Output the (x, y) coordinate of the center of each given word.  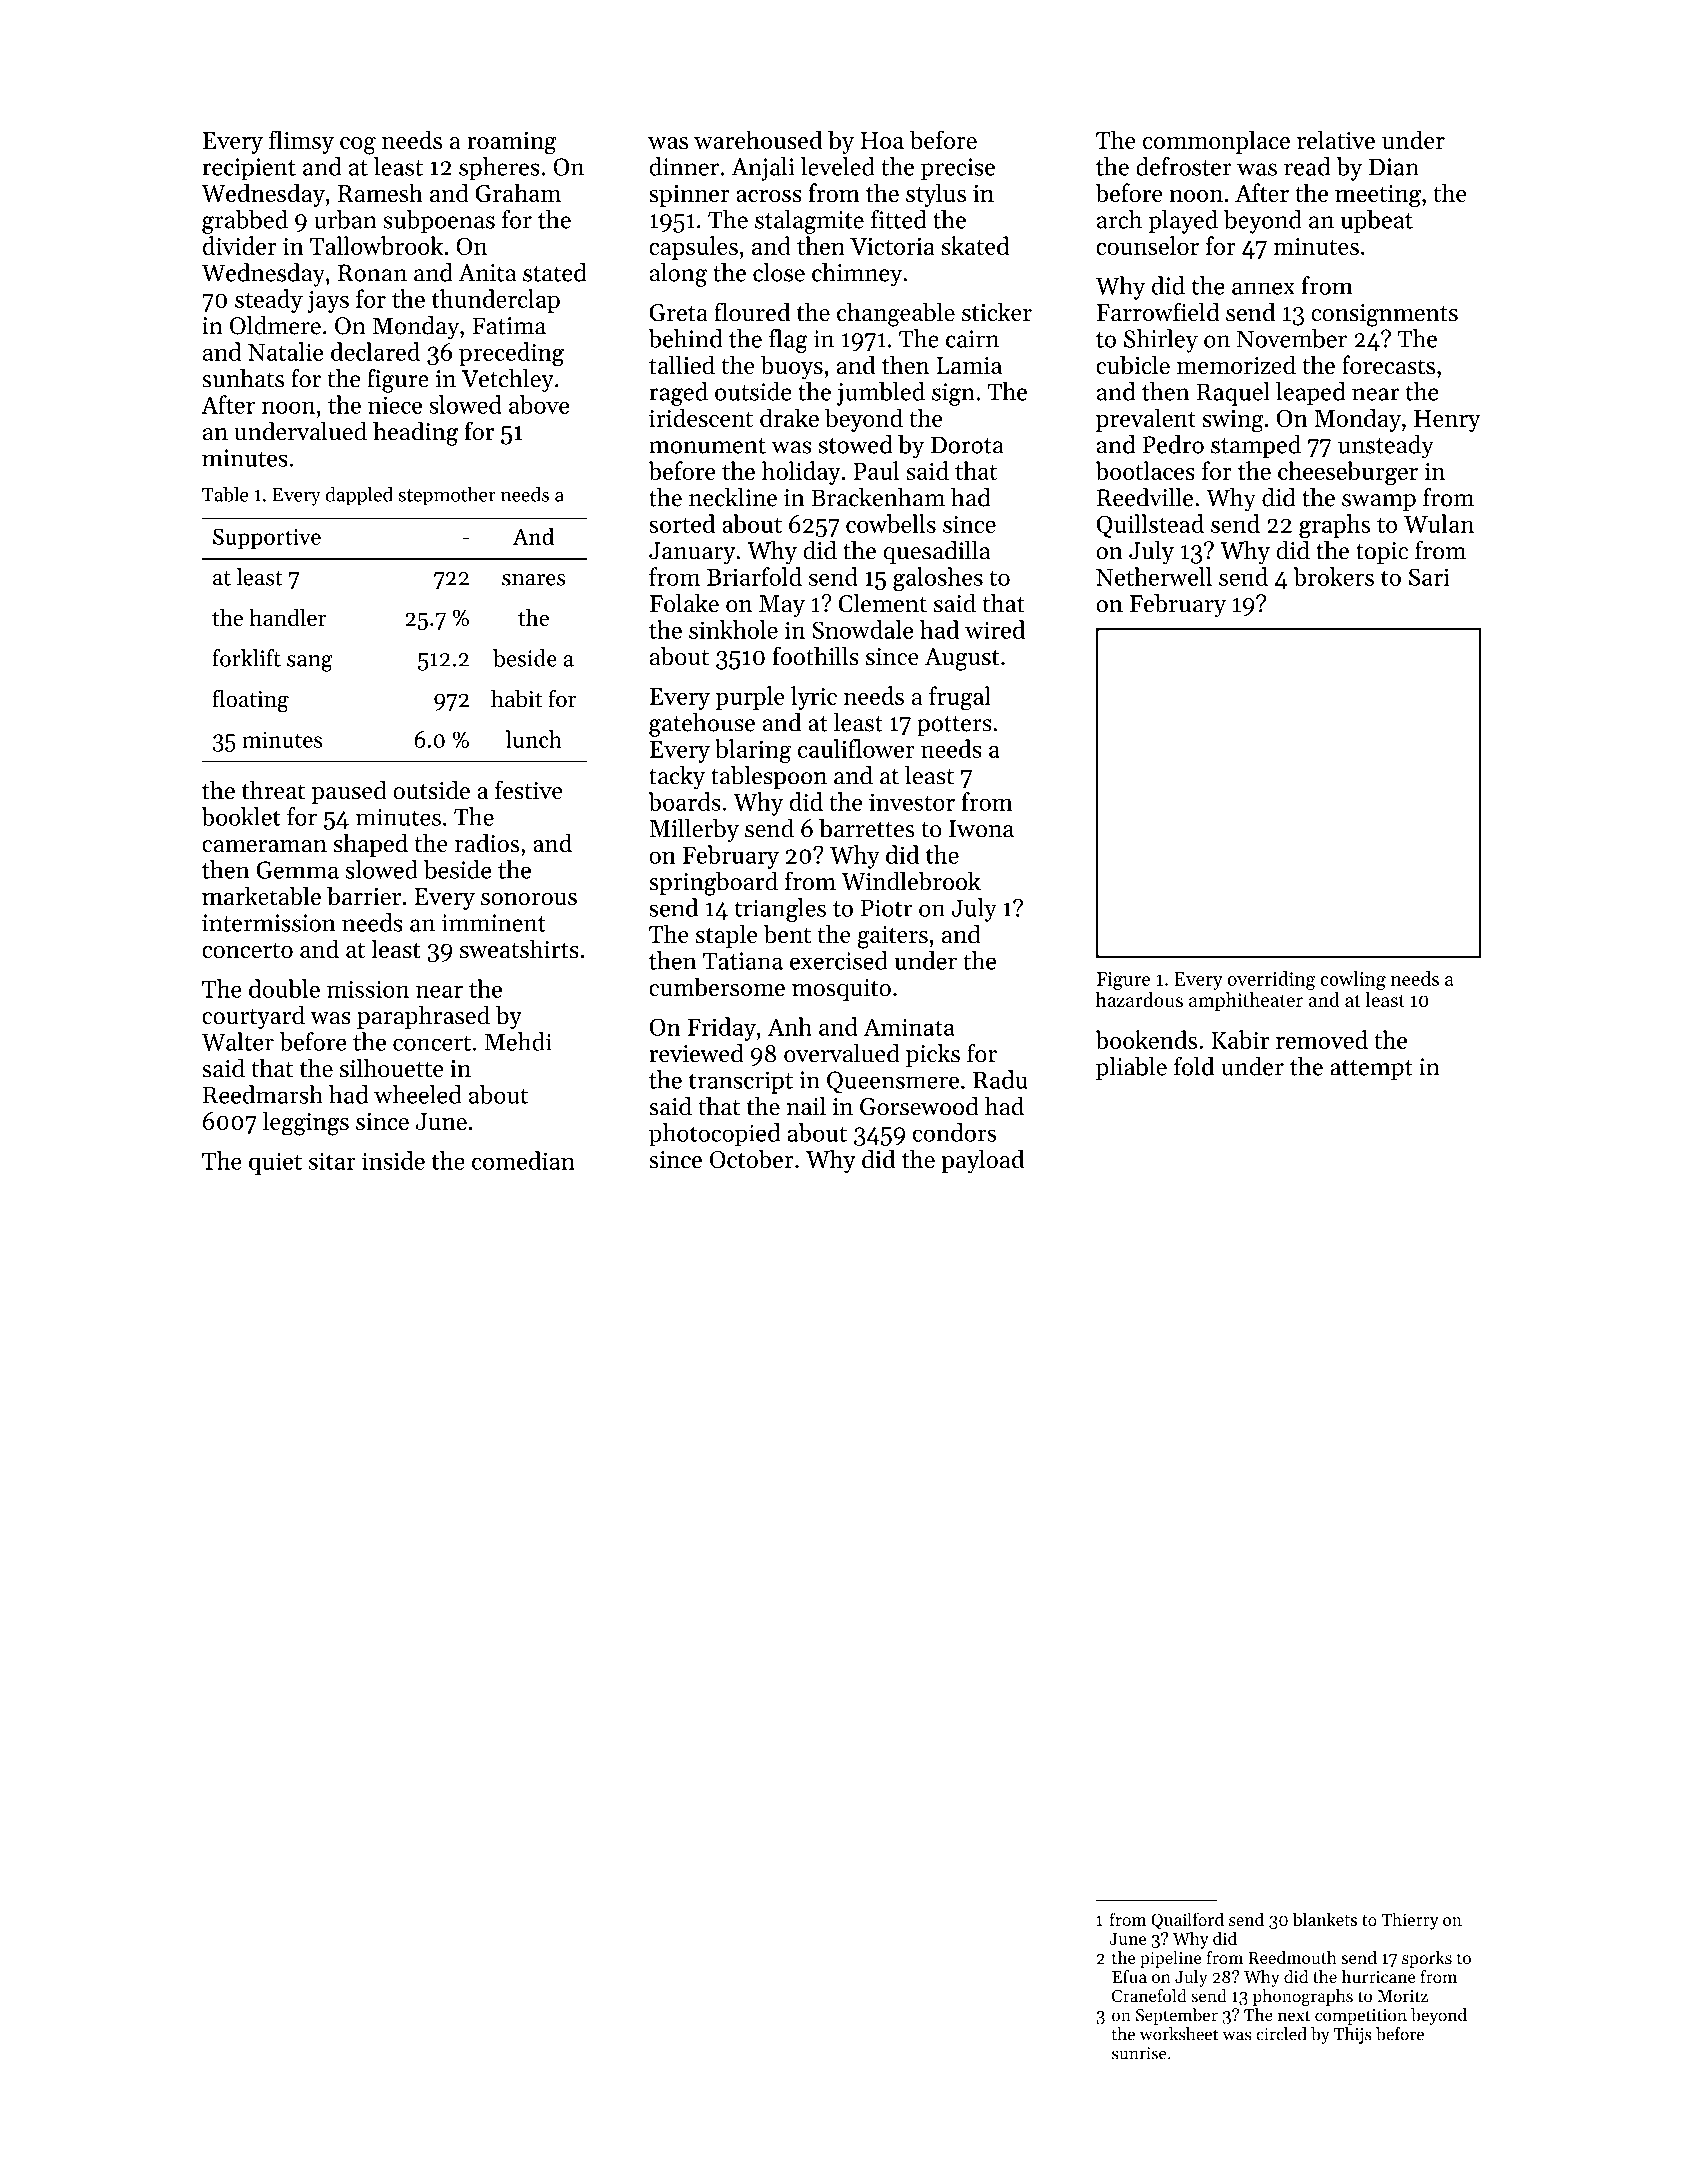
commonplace (1216, 142)
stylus (936, 195)
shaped (370, 845)
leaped (1311, 394)
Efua (1129, 1976)
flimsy (301, 142)
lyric (814, 698)
